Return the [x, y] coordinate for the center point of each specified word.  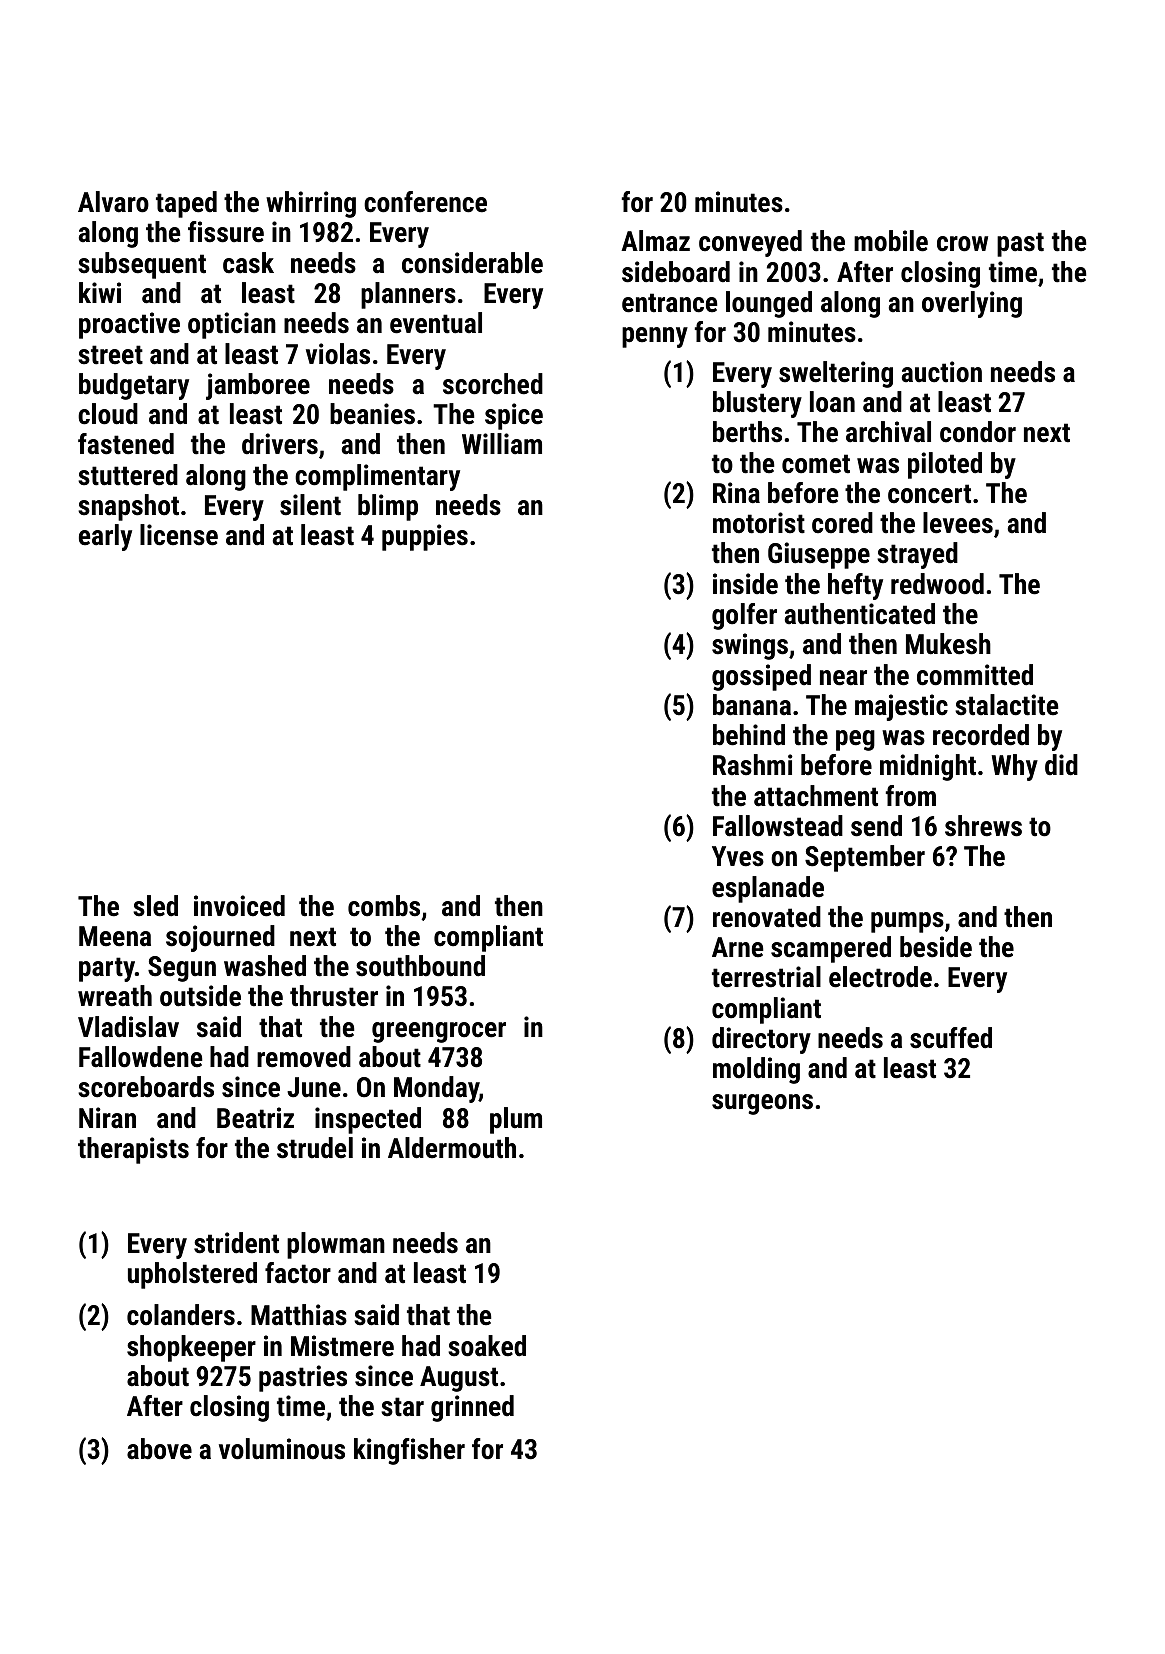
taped [186, 204]
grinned [472, 1408]
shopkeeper [191, 1348]
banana [752, 705]
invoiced [239, 906]
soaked [487, 1346]
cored [842, 523]
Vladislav [128, 1027]
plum [516, 1120]
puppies [425, 537]
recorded [981, 735]
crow [962, 244]
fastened [126, 444]
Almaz [655, 241]
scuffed [951, 1038]
